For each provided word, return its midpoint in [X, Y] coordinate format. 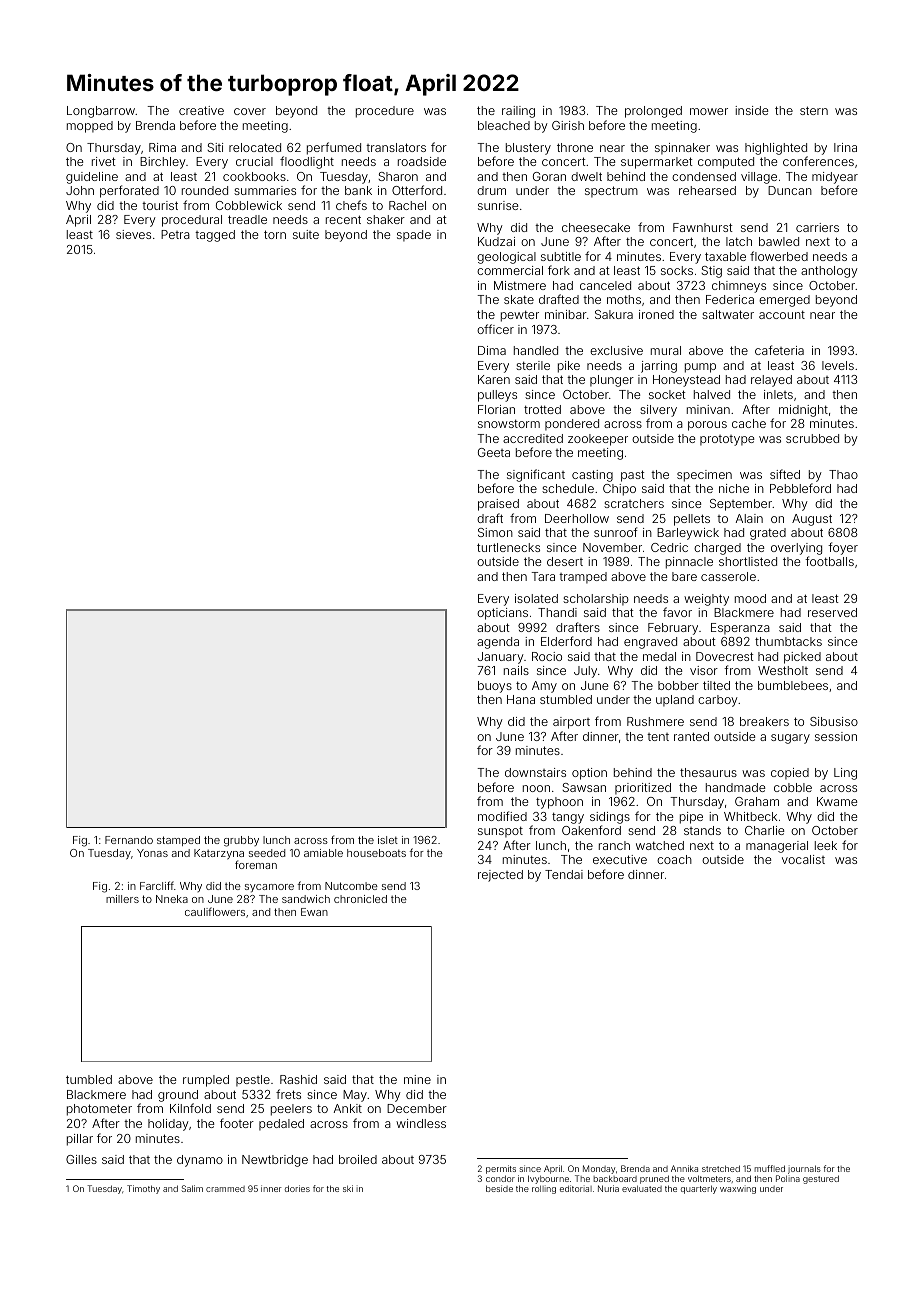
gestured [821, 1179]
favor [677, 612]
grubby [241, 841]
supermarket [657, 163]
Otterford [417, 190]
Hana [521, 699]
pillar [80, 1140]
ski [348, 1188]
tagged [215, 236]
